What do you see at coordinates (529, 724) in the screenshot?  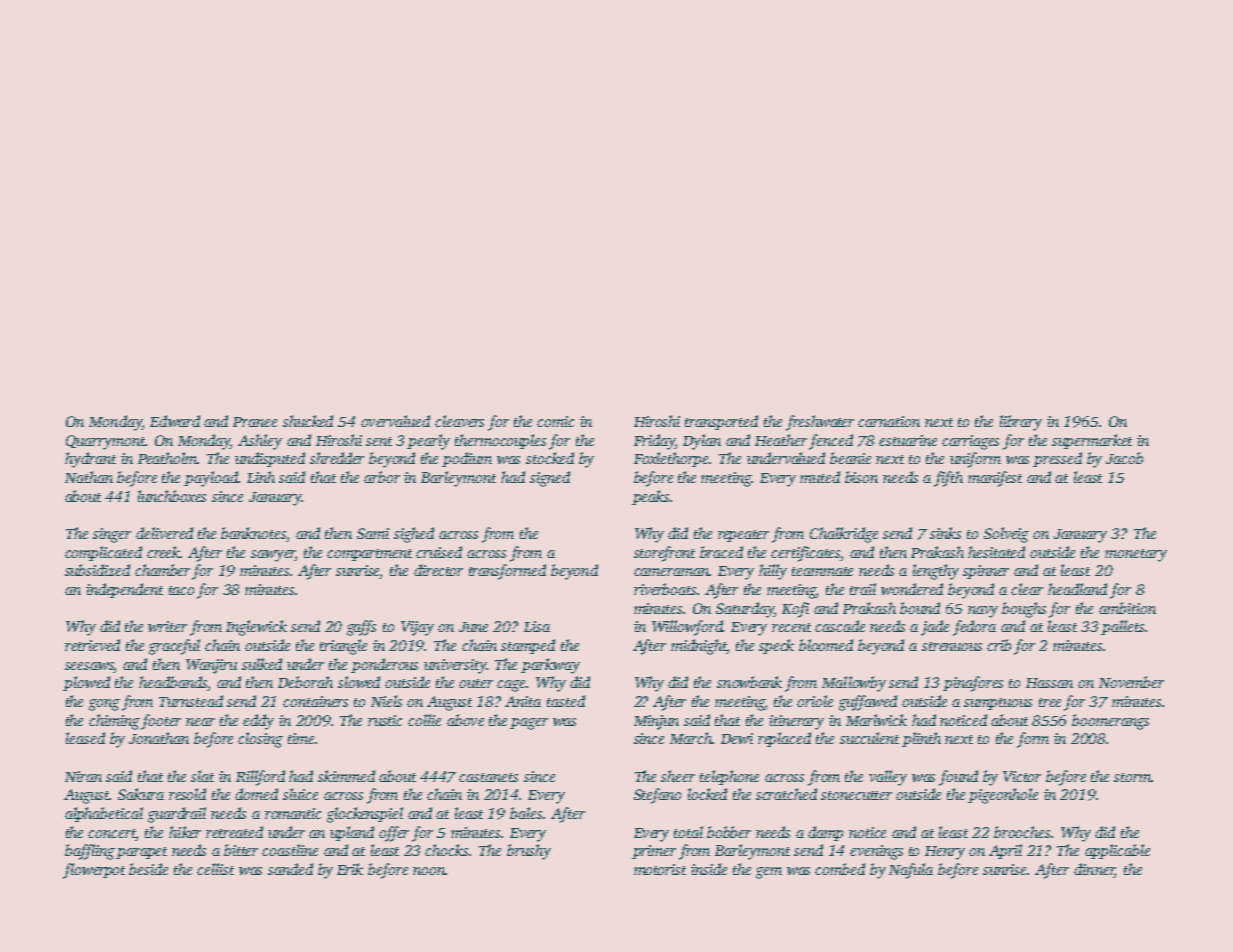 I see `pager` at bounding box center [529, 724].
